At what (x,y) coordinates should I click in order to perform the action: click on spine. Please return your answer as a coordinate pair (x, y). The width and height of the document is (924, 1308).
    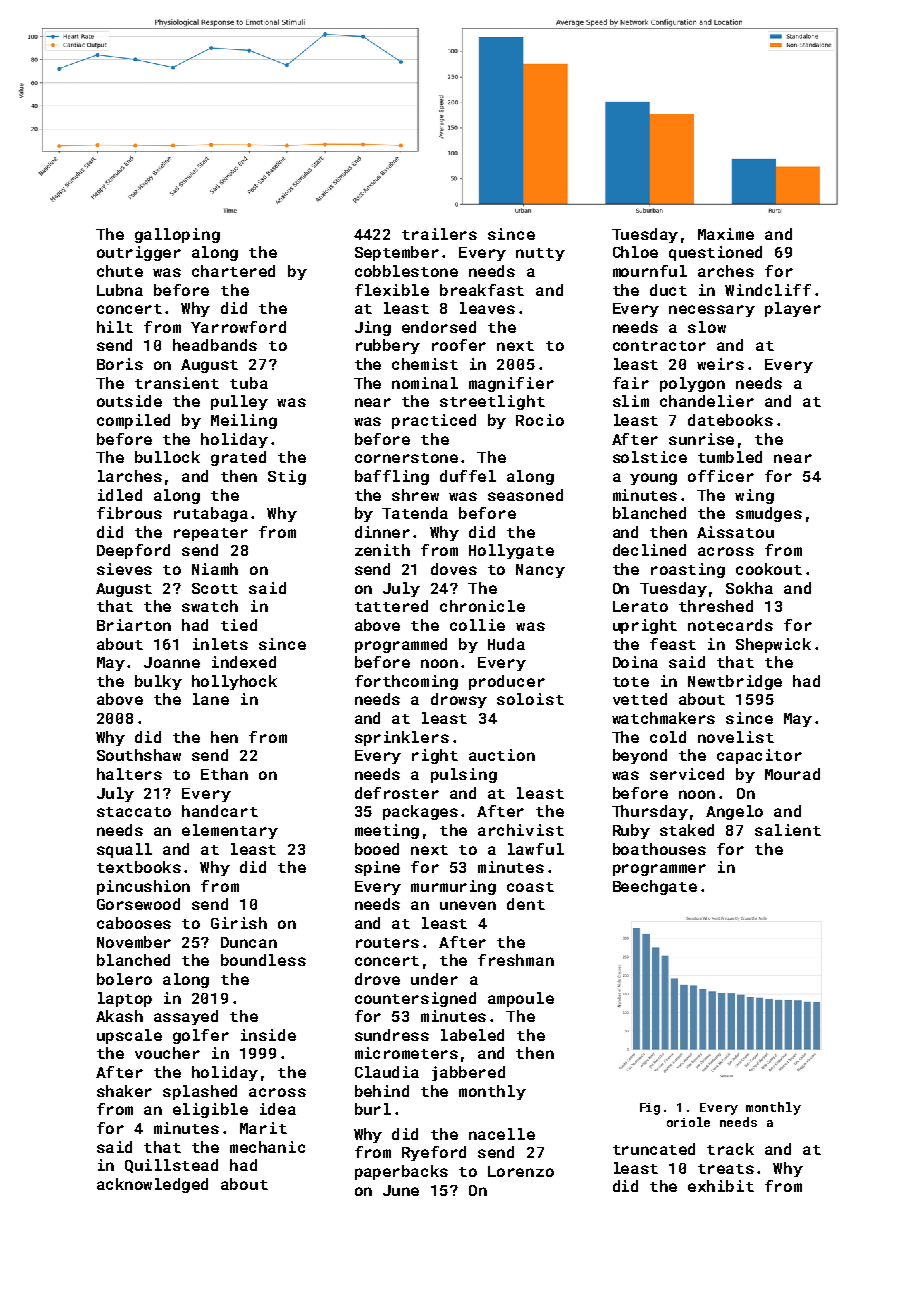
    Looking at the image, I should click on (377, 868).
